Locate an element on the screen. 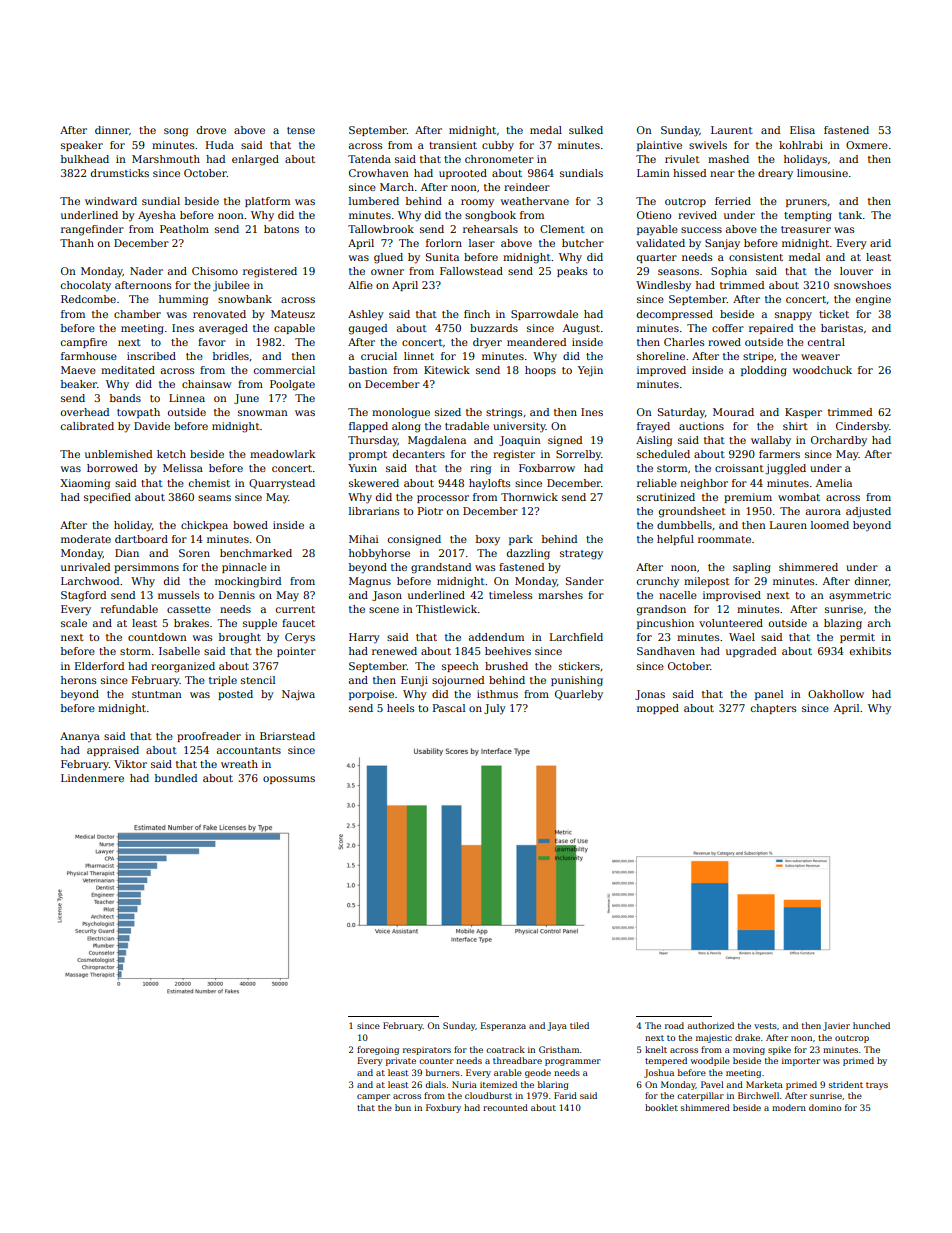 The width and height of the screenshot is (952, 1233). tank is located at coordinates (850, 215).
